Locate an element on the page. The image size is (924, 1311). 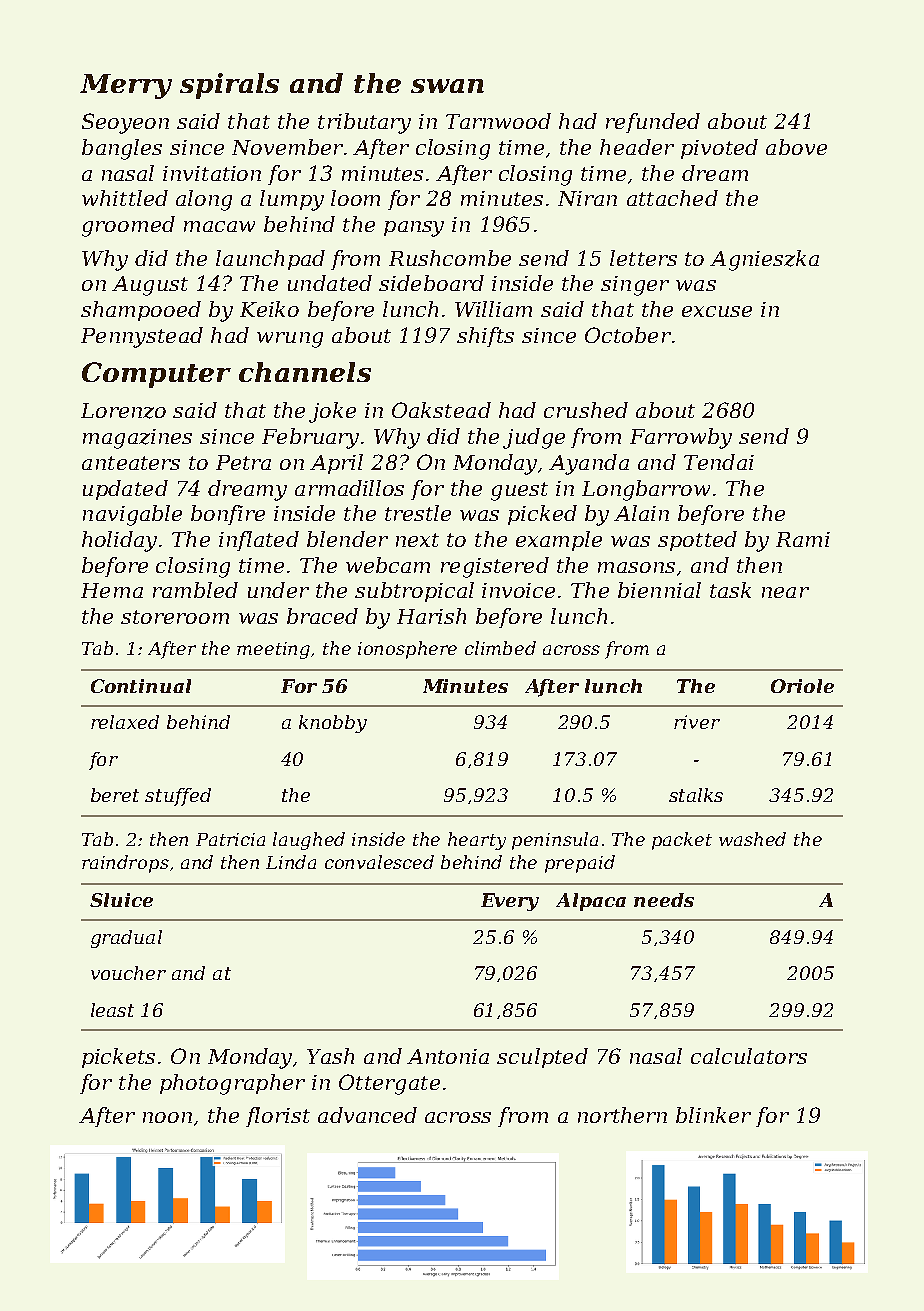
Yash is located at coordinates (330, 1056).
